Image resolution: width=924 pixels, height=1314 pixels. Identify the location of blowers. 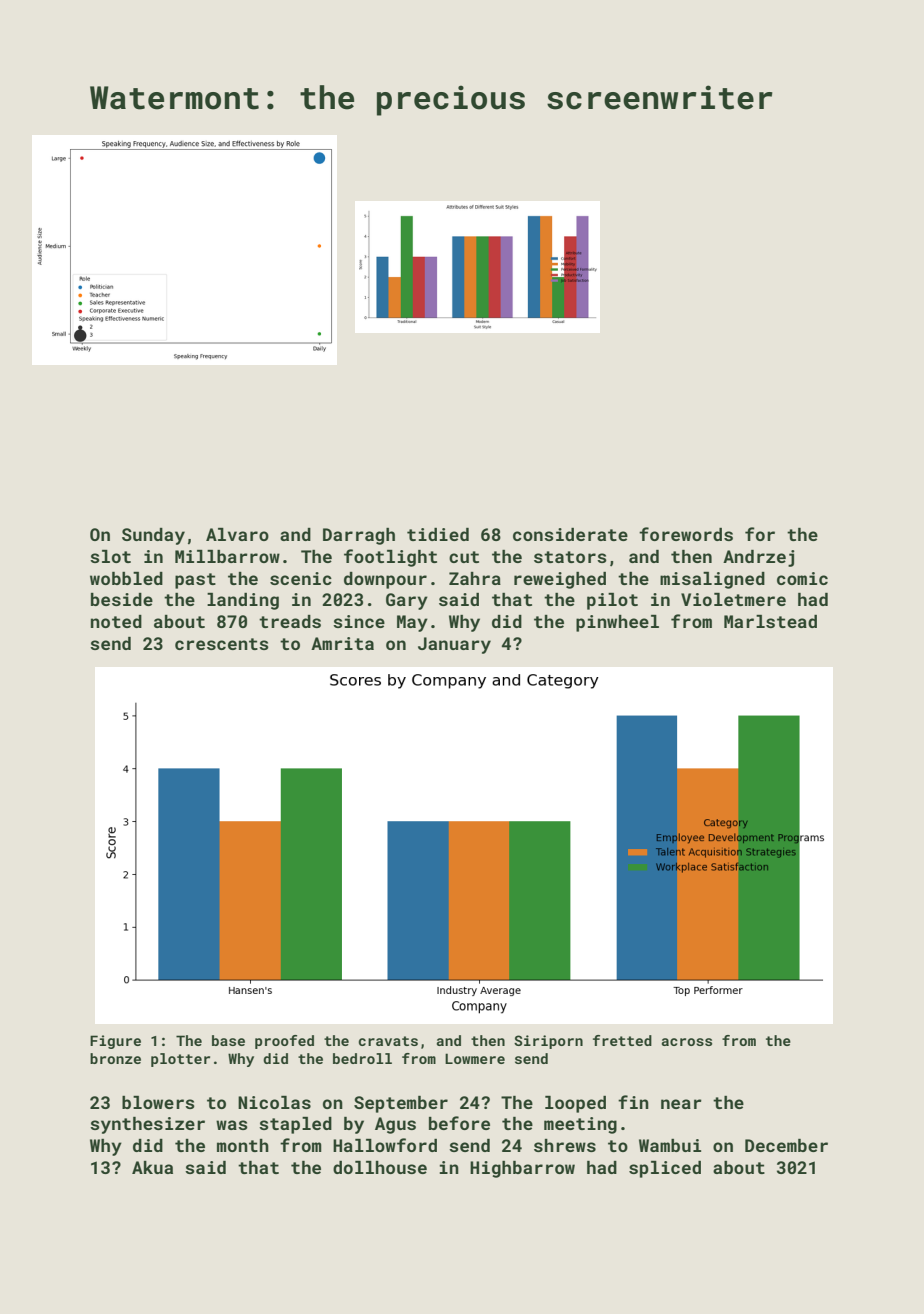
(158, 1102).
